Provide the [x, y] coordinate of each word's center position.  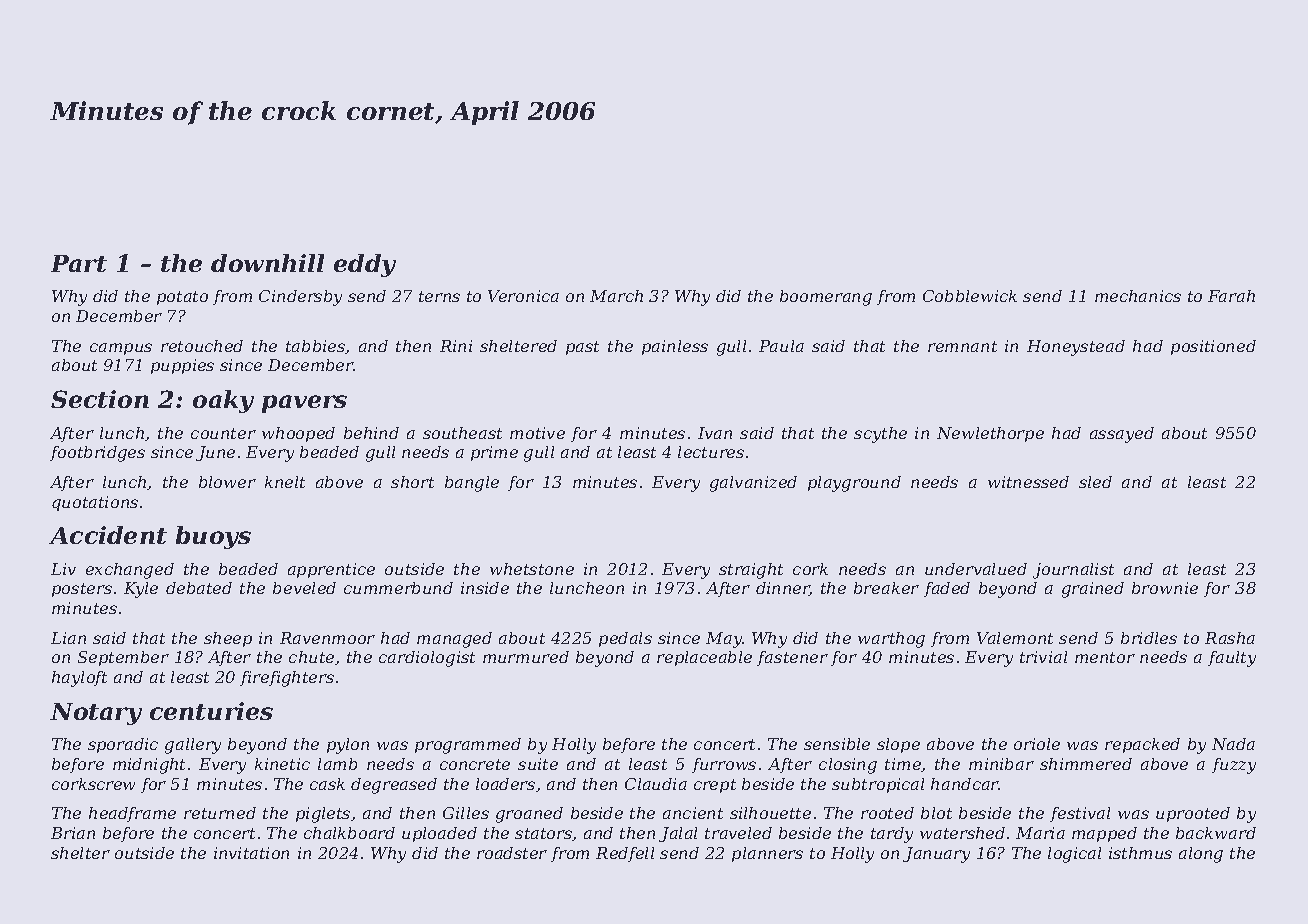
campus [121, 349]
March [616, 296]
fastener [792, 658]
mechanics [1138, 296]
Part [79, 263]
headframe [132, 814]
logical [1074, 855]
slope [898, 745]
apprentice [331, 570]
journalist [1073, 571]
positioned [1213, 347]
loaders [505, 784]
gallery [193, 746]
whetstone [532, 569]
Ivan [715, 433]
